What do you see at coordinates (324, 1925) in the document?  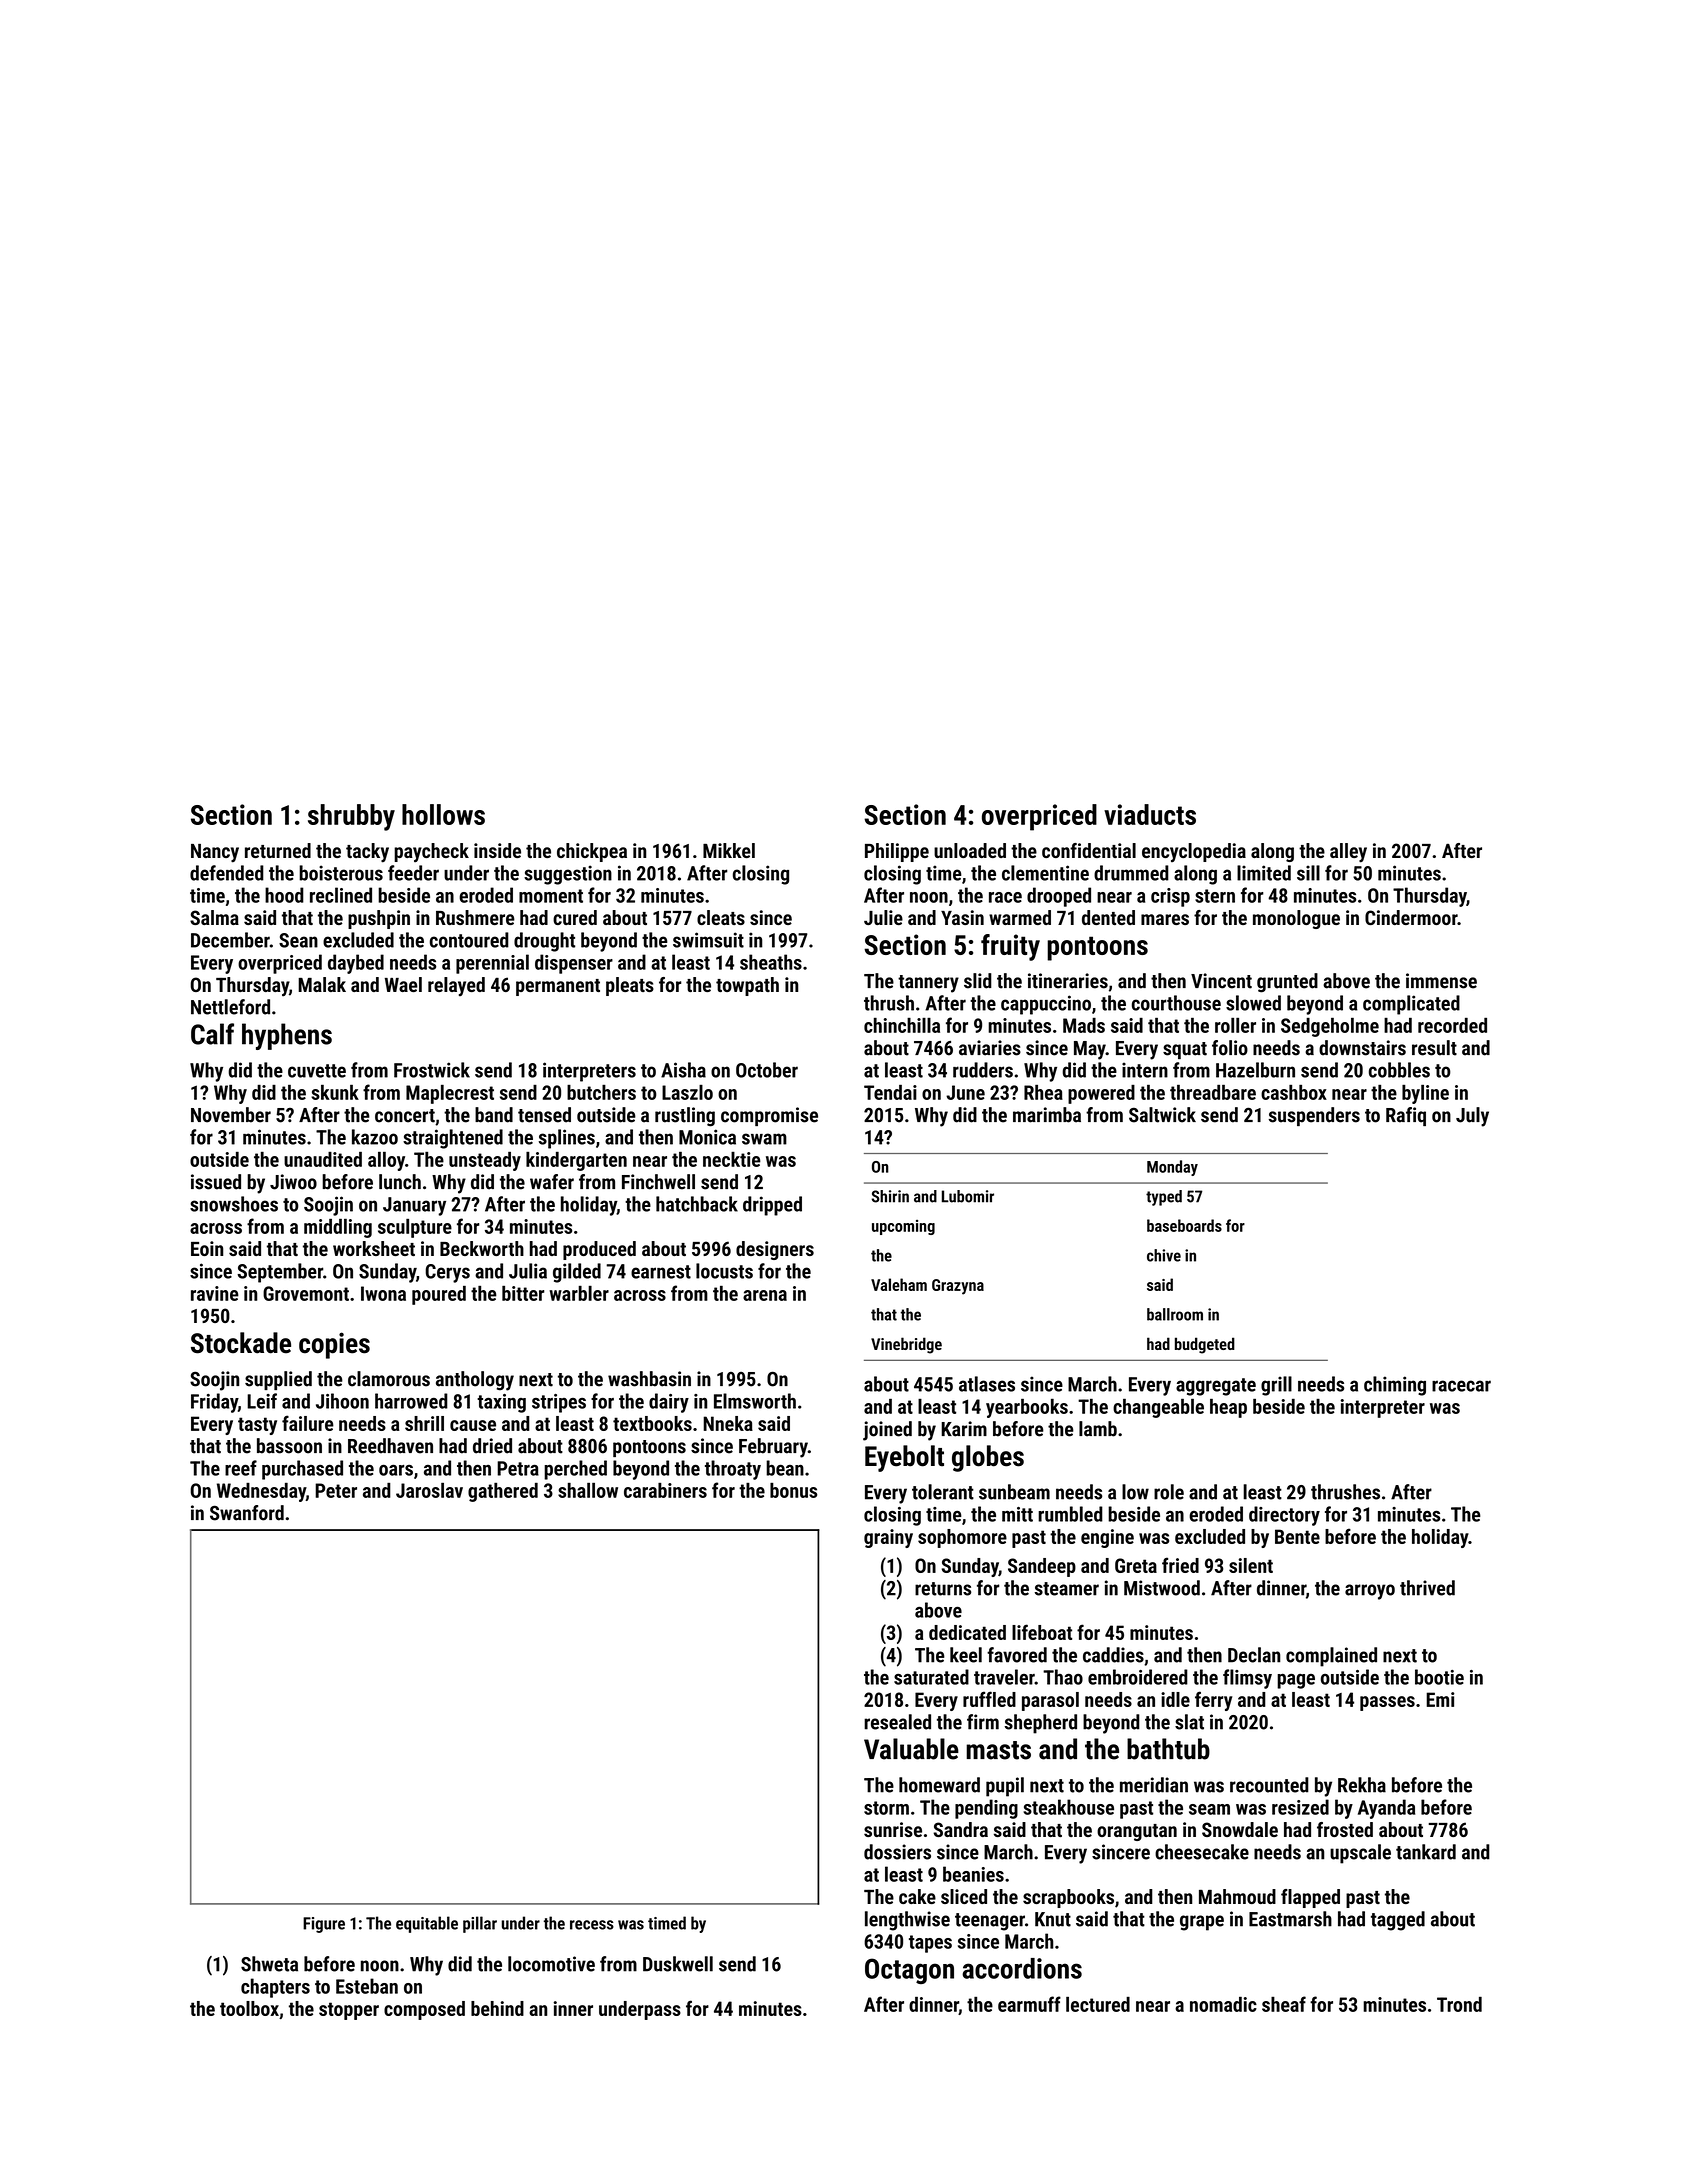 I see `Figure` at bounding box center [324, 1925].
